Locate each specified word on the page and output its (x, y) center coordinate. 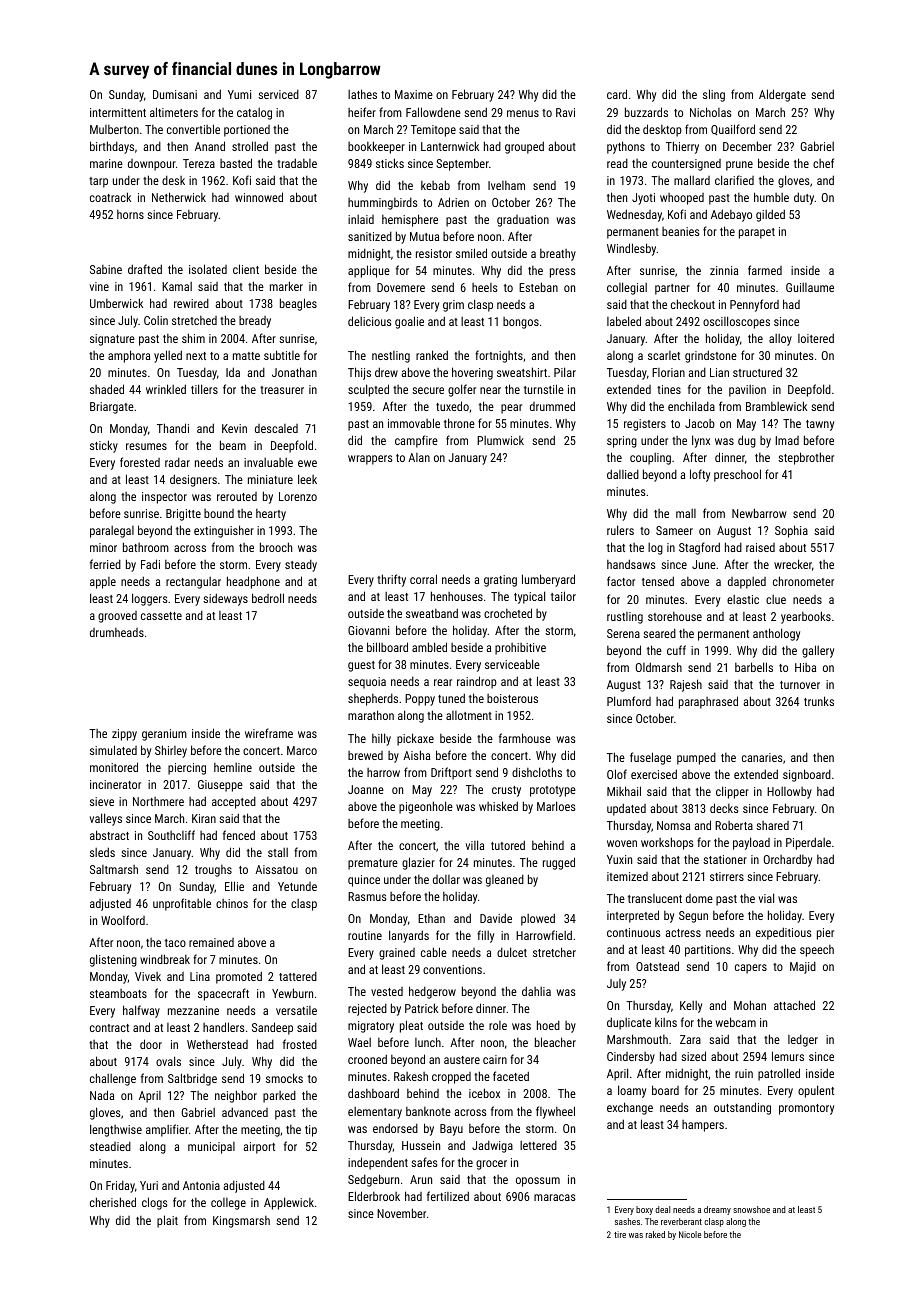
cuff (676, 650)
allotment (469, 715)
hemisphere (410, 220)
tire (620, 1234)
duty (804, 198)
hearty (271, 515)
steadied (110, 1146)
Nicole (690, 1234)
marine (106, 163)
